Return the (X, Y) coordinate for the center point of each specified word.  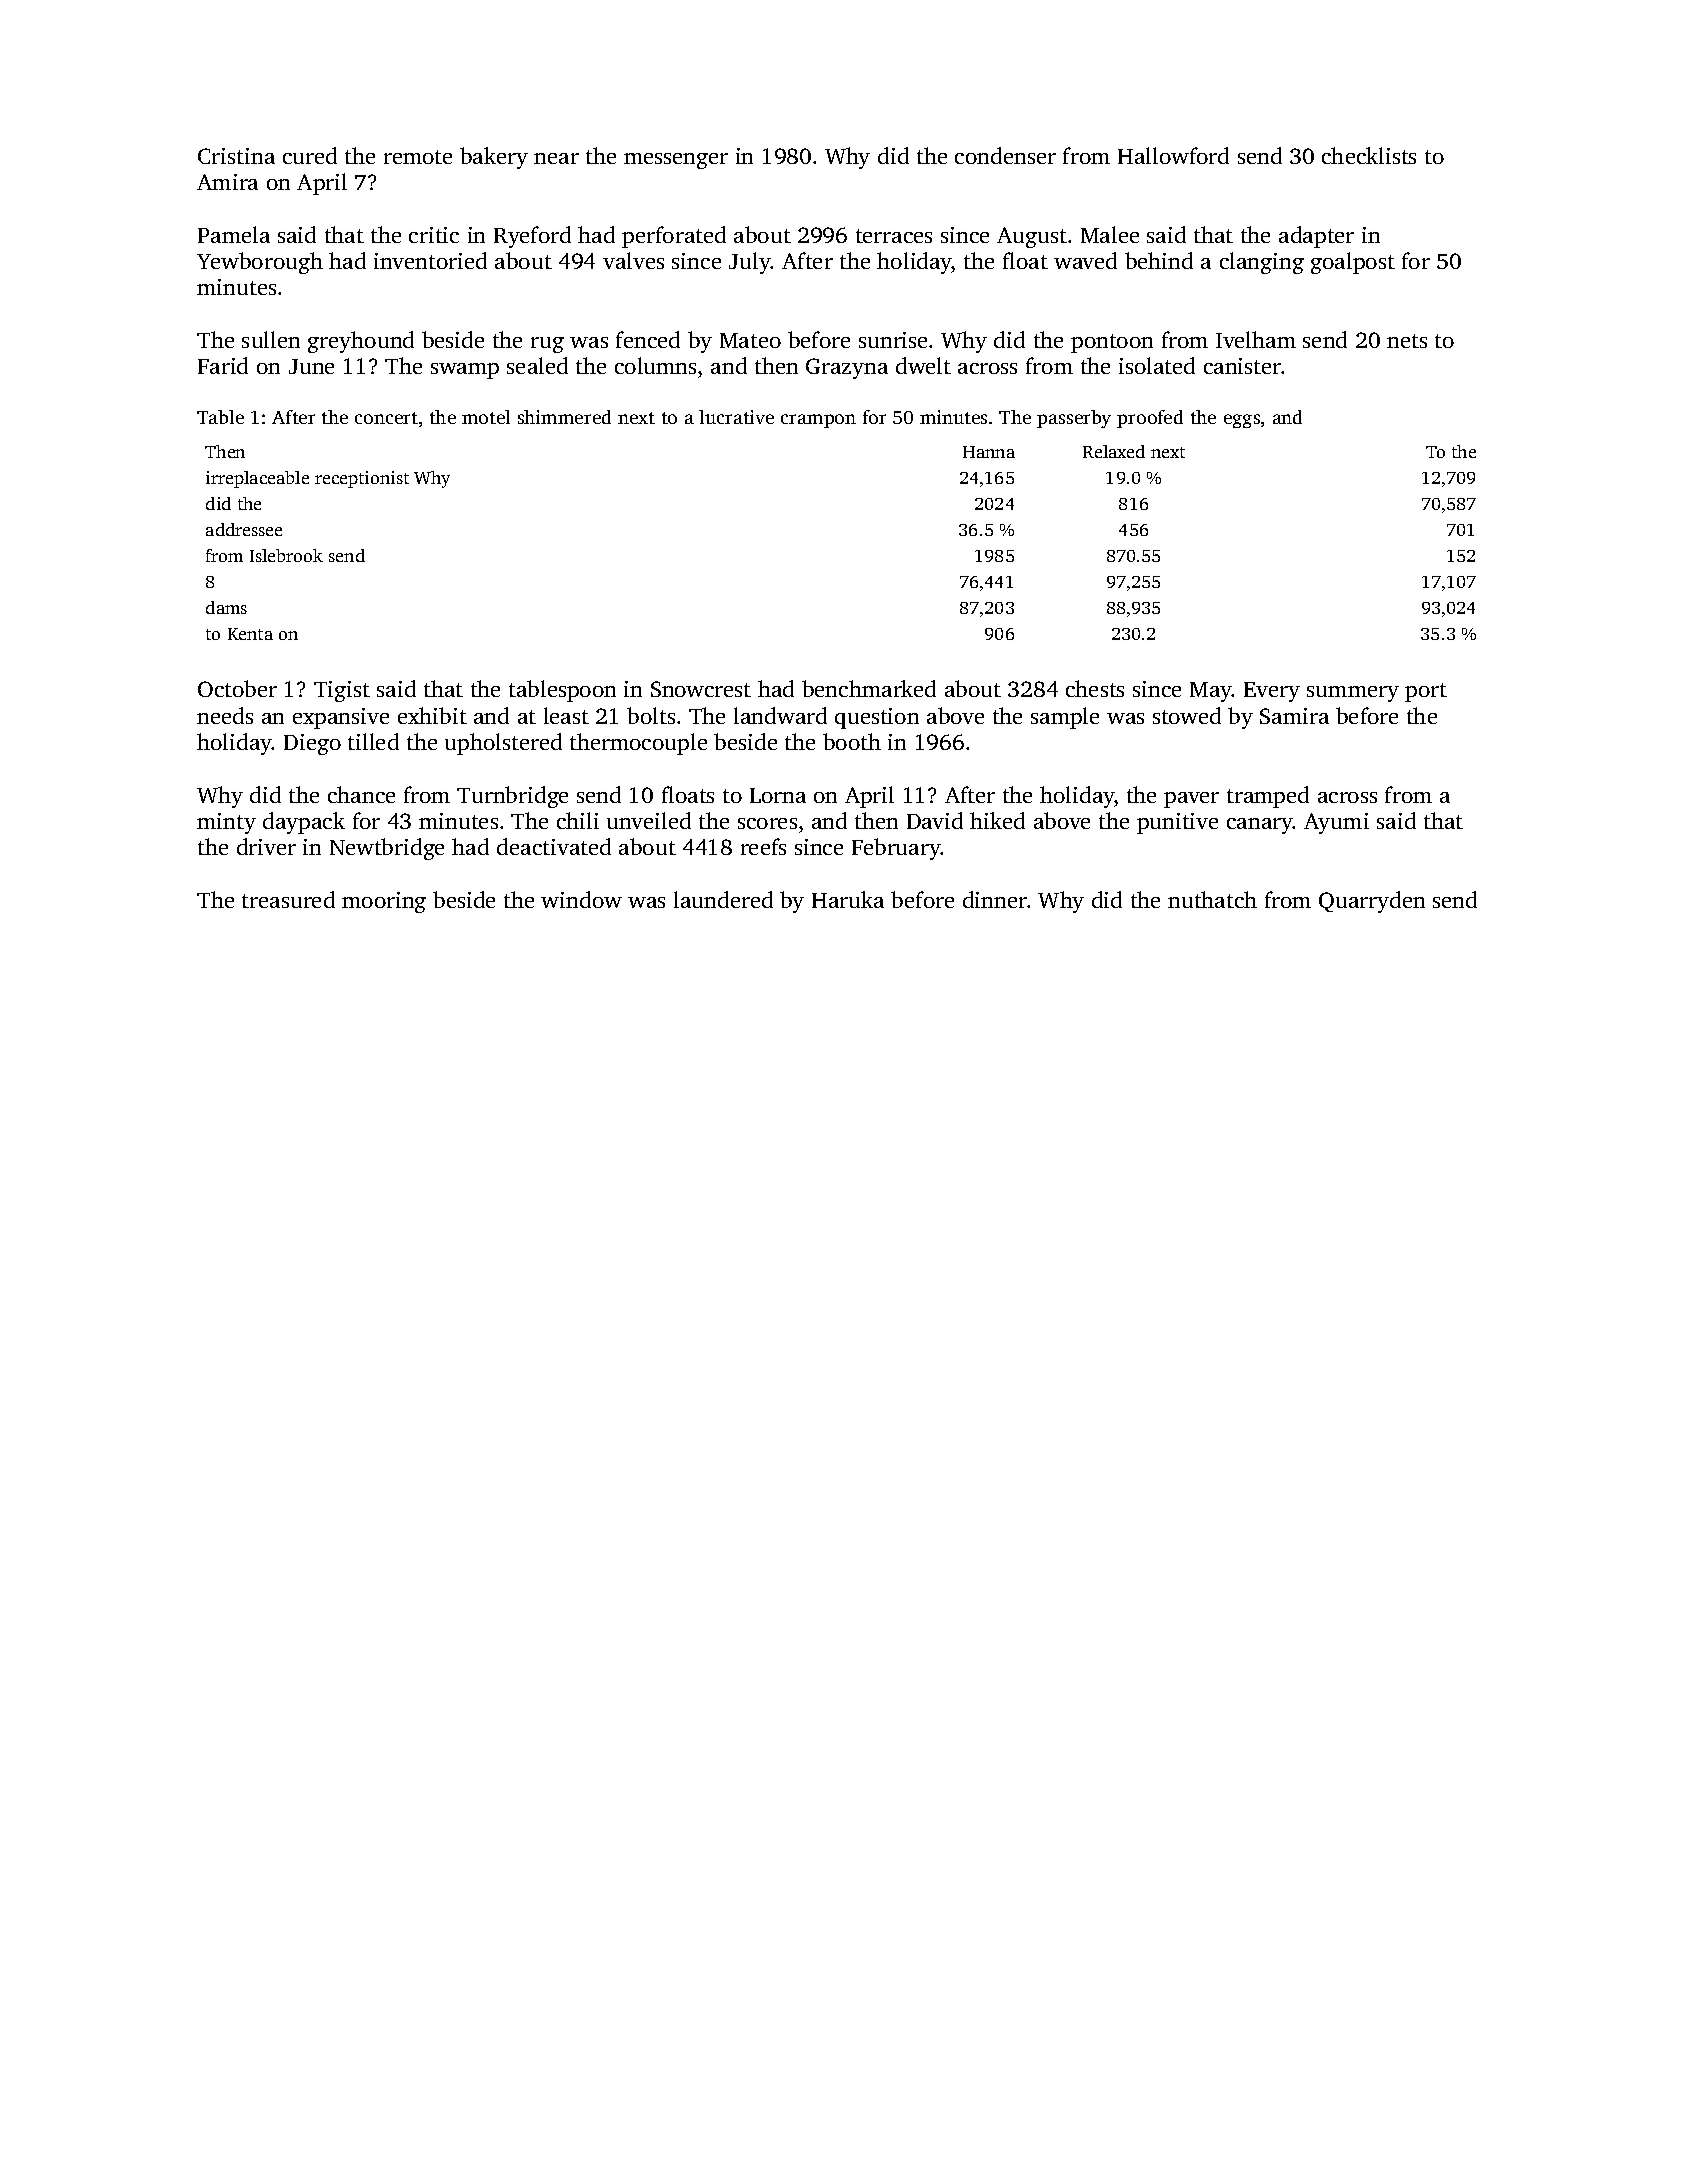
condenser (1005, 155)
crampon (818, 421)
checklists (1369, 155)
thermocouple (638, 744)
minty (226, 823)
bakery (494, 158)
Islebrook (286, 555)
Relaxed (1114, 451)
